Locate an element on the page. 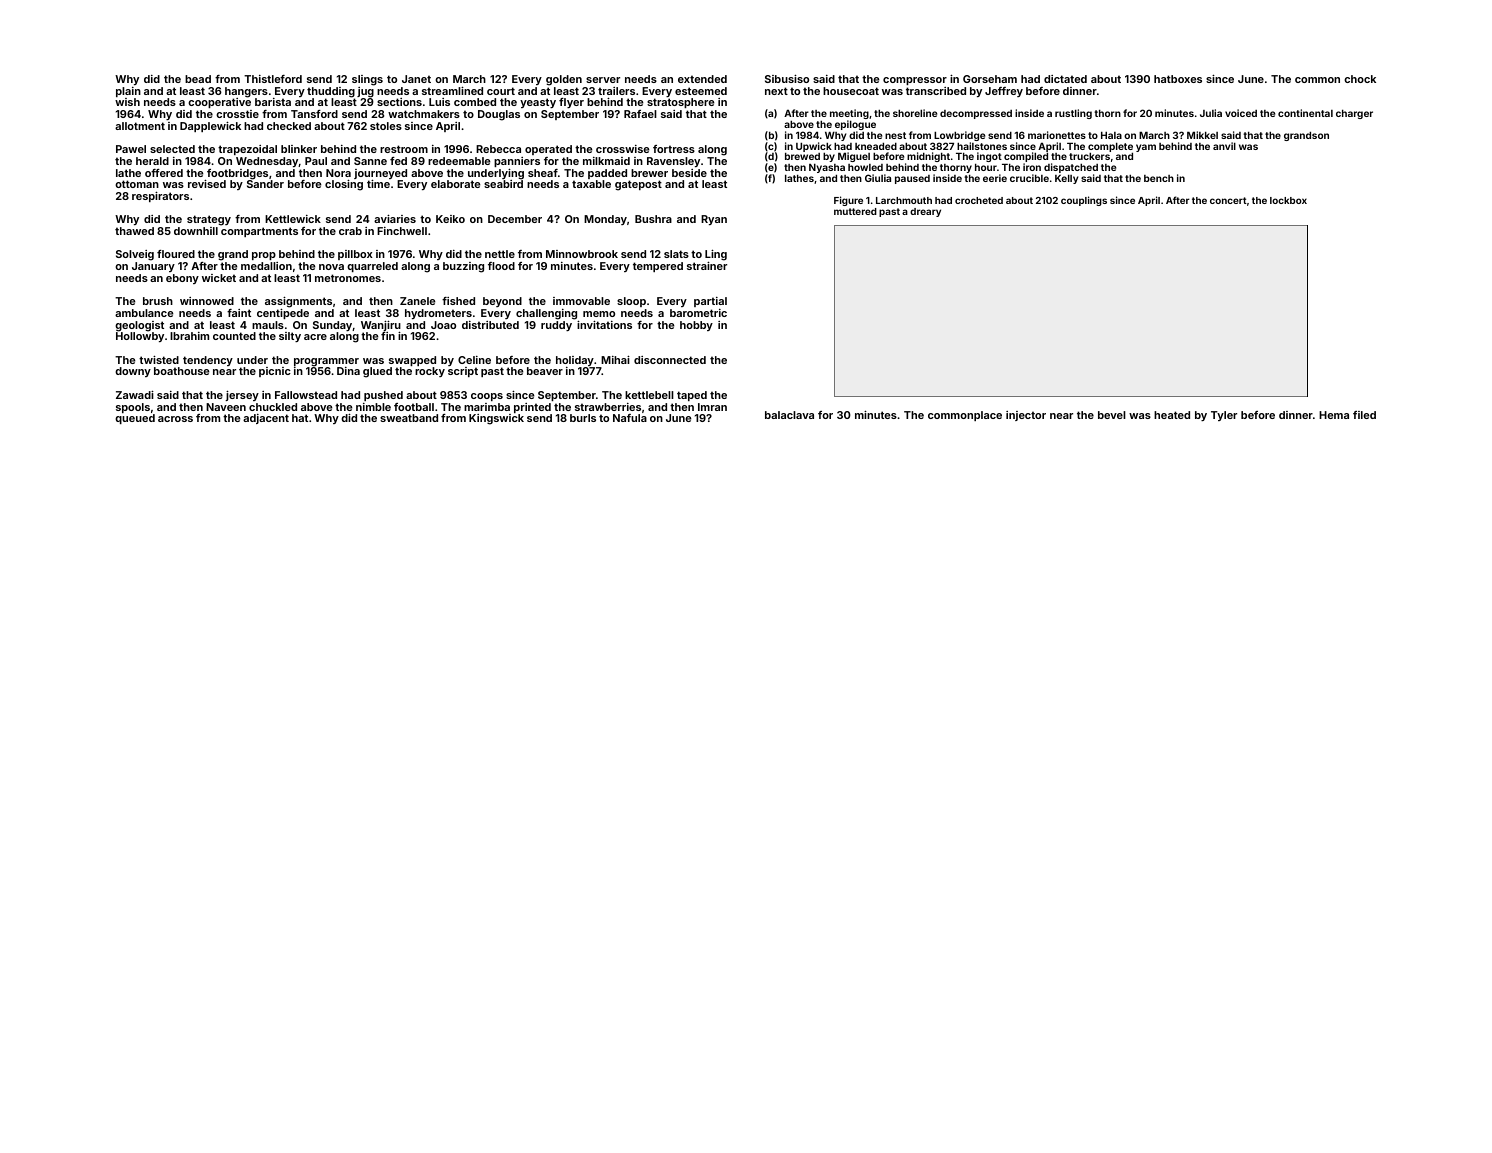 The height and width of the image is (1153, 1492). wish is located at coordinates (127, 102).
